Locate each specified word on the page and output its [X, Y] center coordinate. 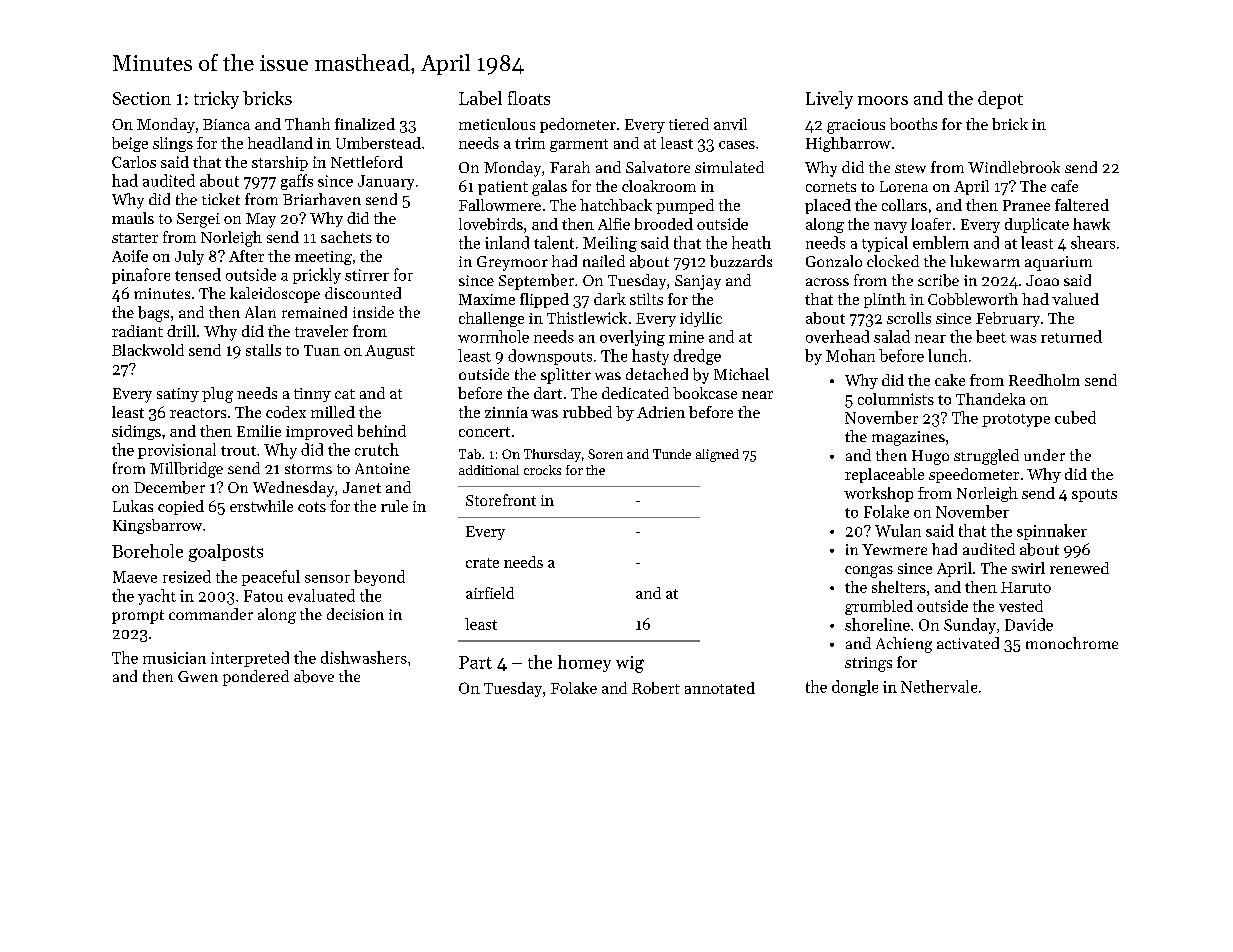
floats [529, 98]
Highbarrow [848, 144]
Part [475, 662]
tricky [216, 100]
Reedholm [1044, 380]
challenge [491, 319]
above [314, 676]
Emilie [259, 431]
